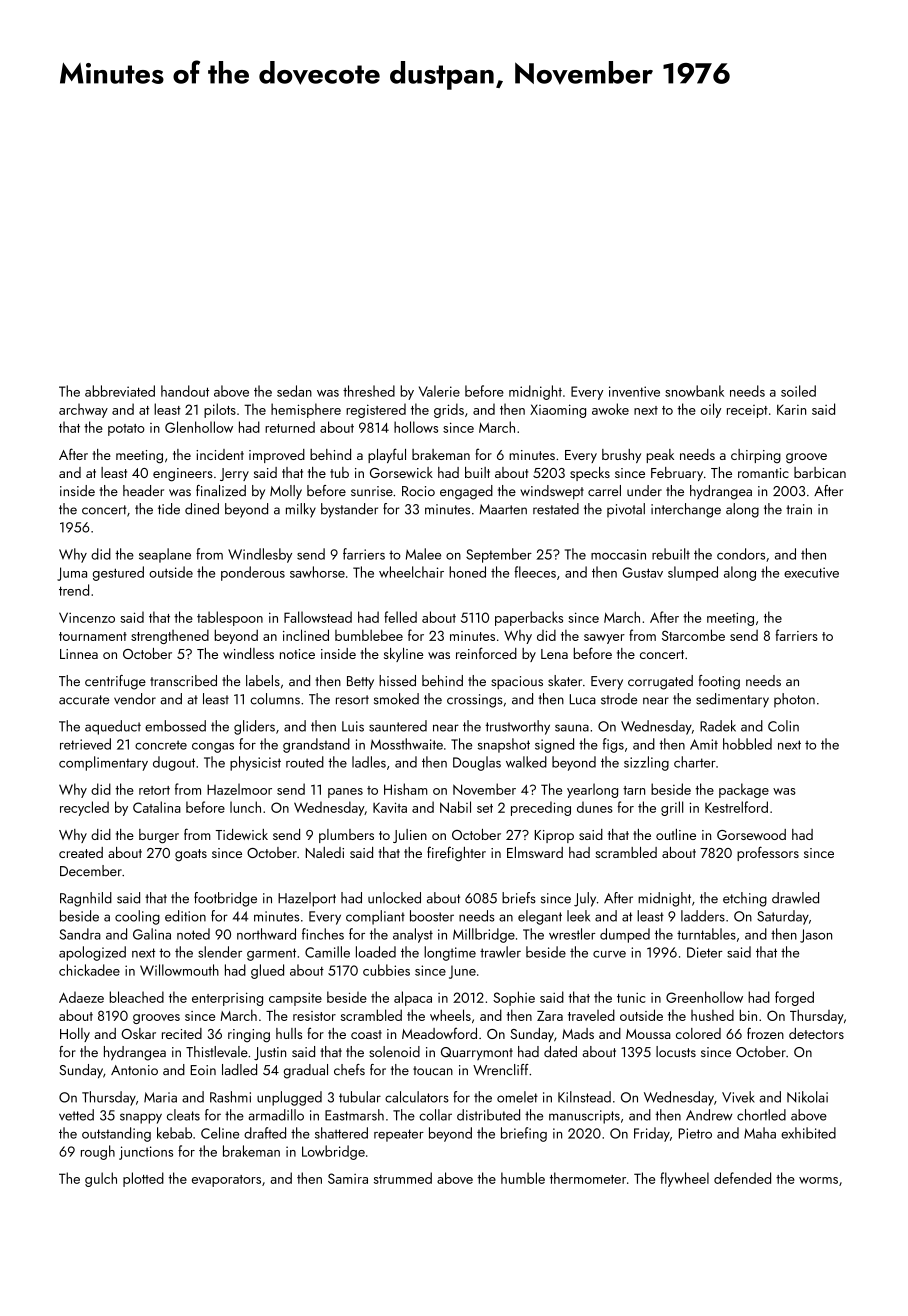  What do you see at coordinates (676, 834) in the screenshot?
I see `outline` at bounding box center [676, 834].
